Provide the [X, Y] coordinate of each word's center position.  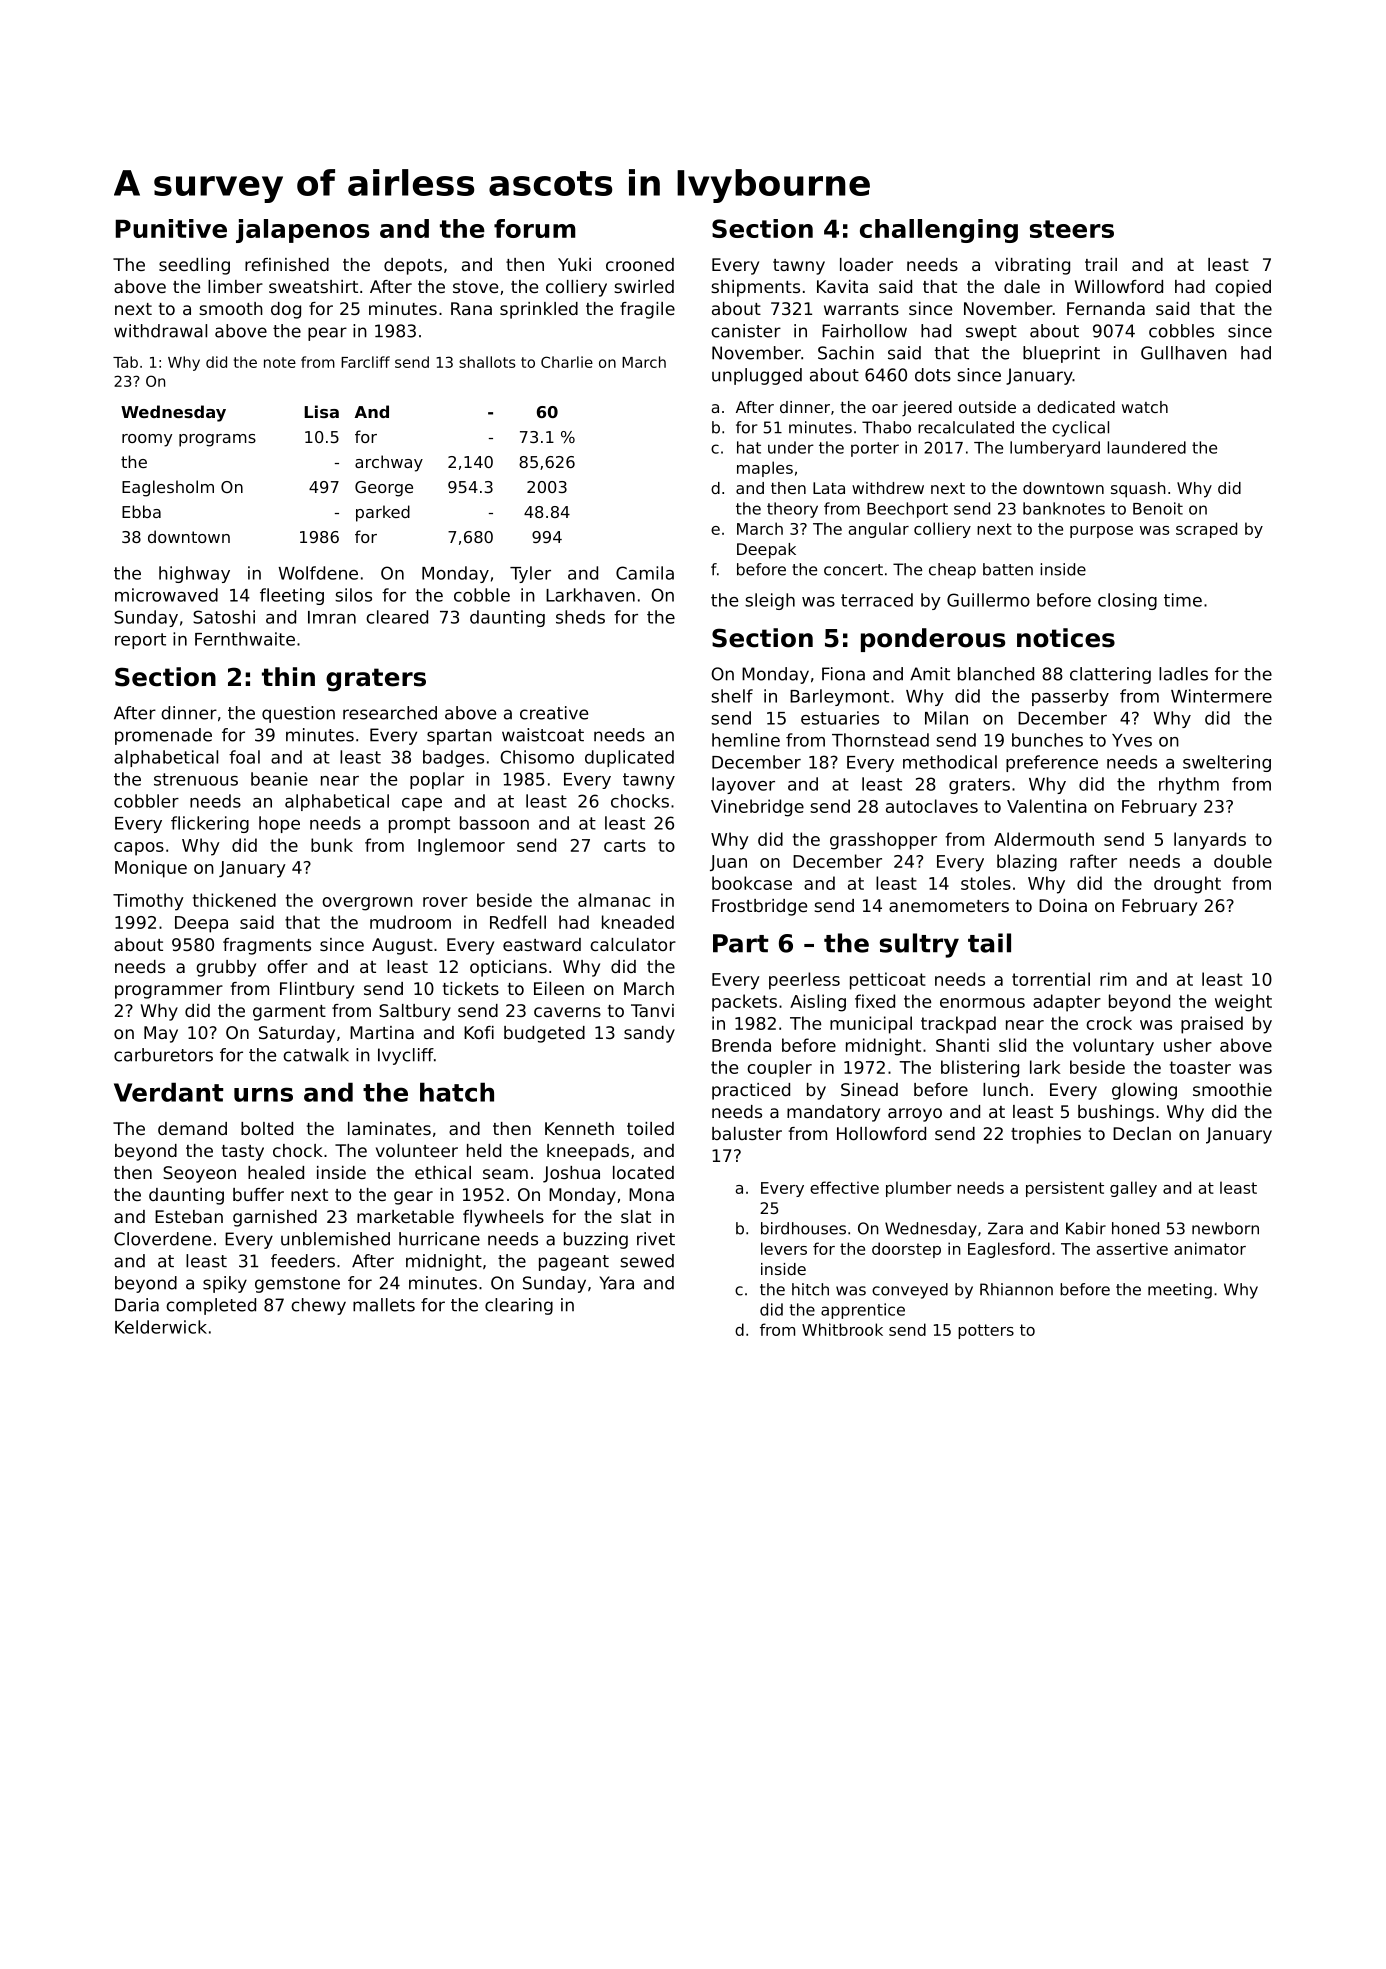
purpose [1101, 532]
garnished [275, 1218]
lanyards [1210, 841]
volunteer [417, 1150]
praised [1212, 1025]
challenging [939, 231]
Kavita [842, 286]
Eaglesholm [168, 488]
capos [139, 849]
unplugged [757, 376]
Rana [471, 308]
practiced [751, 1091]
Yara [616, 1283]
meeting [1180, 1291]
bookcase [752, 883]
